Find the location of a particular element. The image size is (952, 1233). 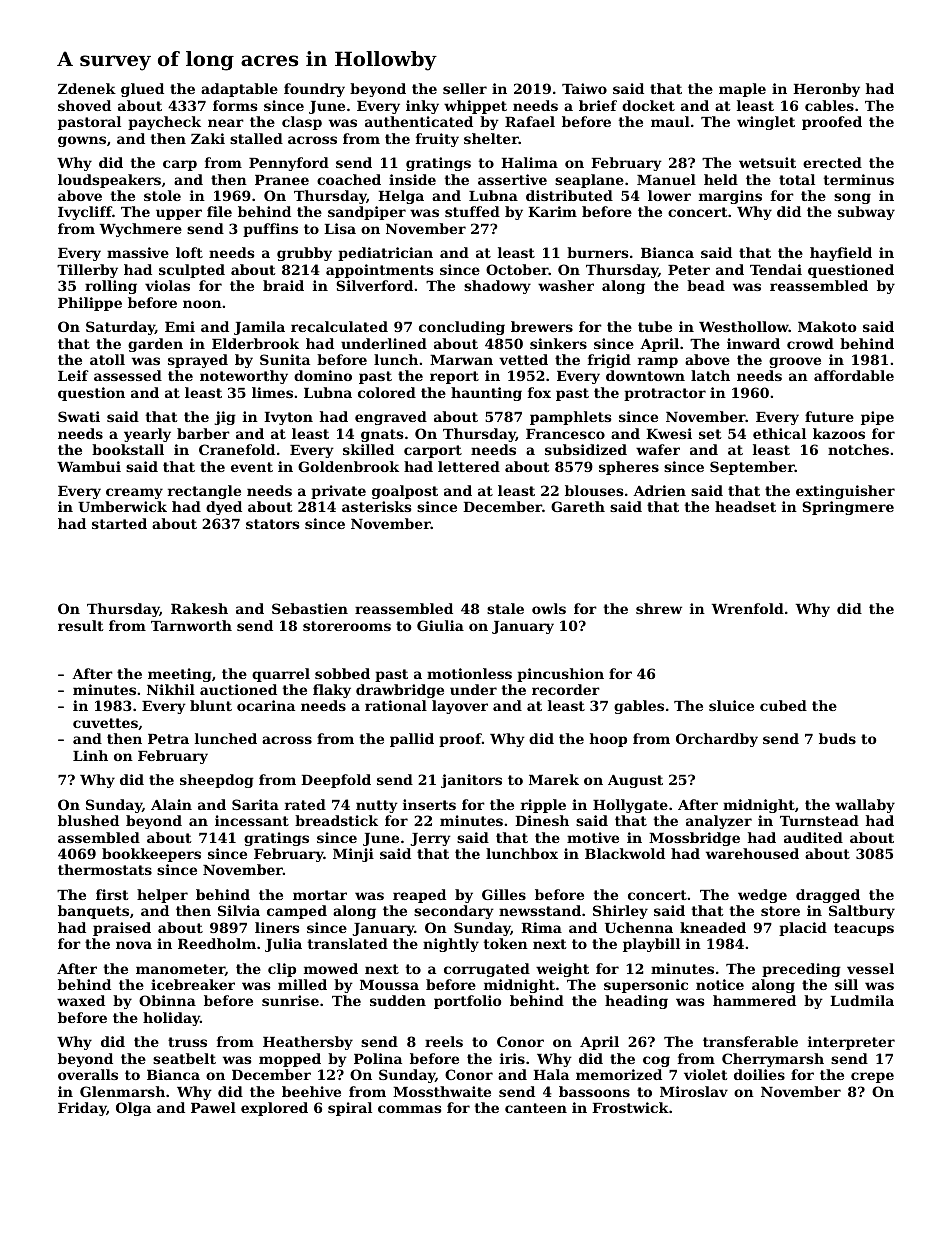

sculpted is located at coordinates (192, 271).
